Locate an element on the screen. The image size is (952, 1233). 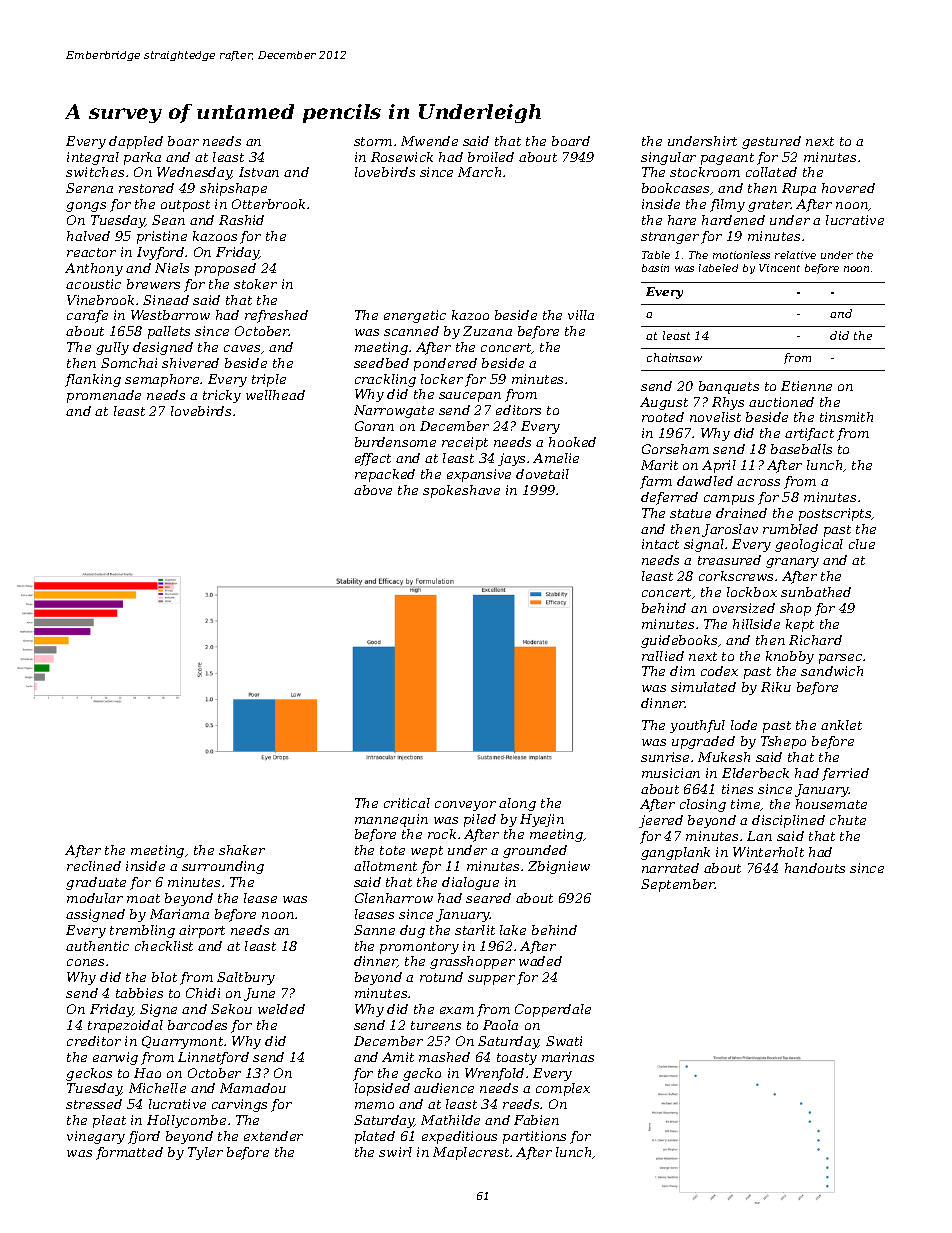
gestured is located at coordinates (771, 142).
